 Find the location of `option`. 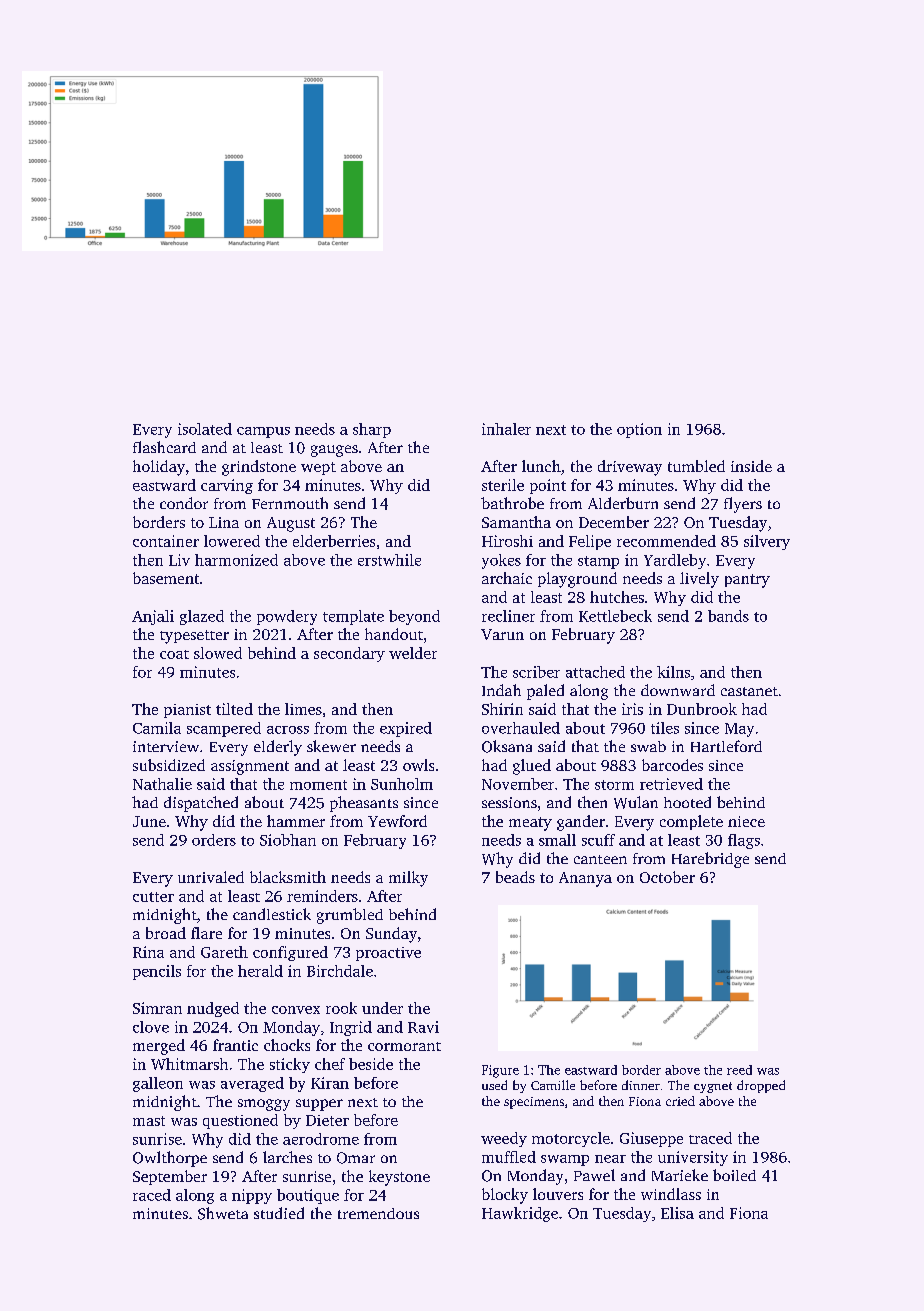

option is located at coordinates (639, 430).
